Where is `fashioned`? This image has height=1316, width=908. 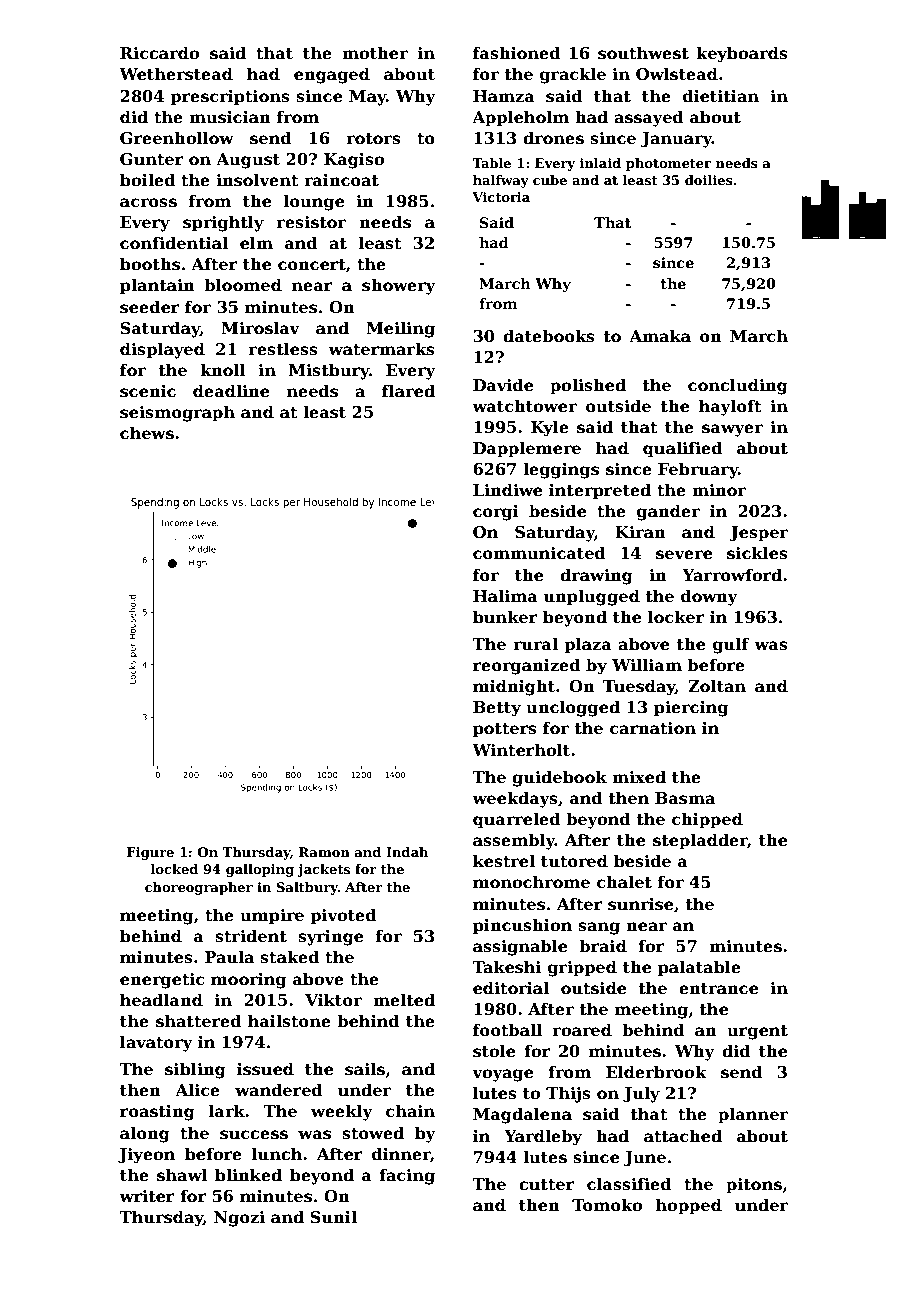
fashioned is located at coordinates (517, 53).
